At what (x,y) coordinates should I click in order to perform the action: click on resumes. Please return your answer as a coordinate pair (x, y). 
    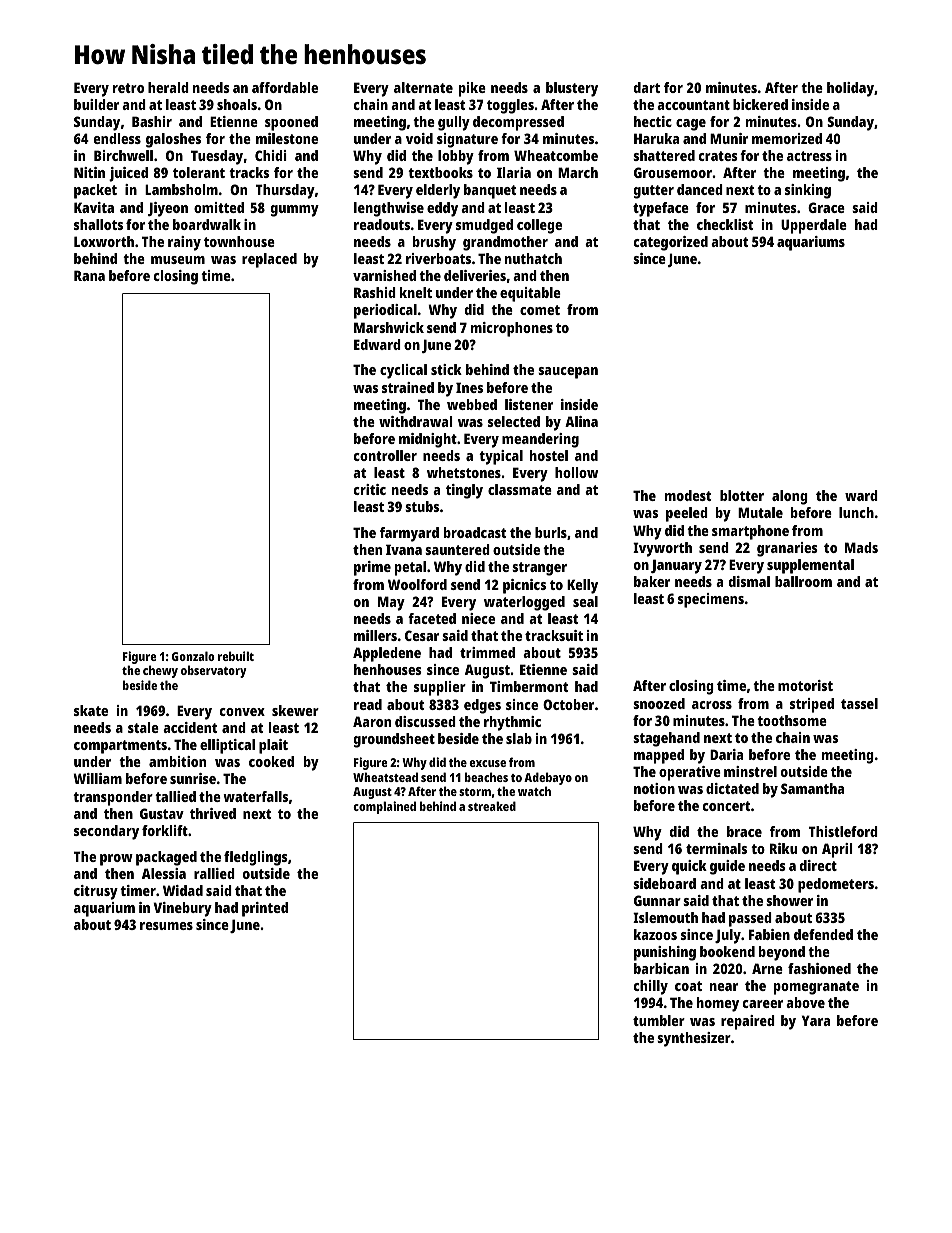
    Looking at the image, I should click on (166, 926).
